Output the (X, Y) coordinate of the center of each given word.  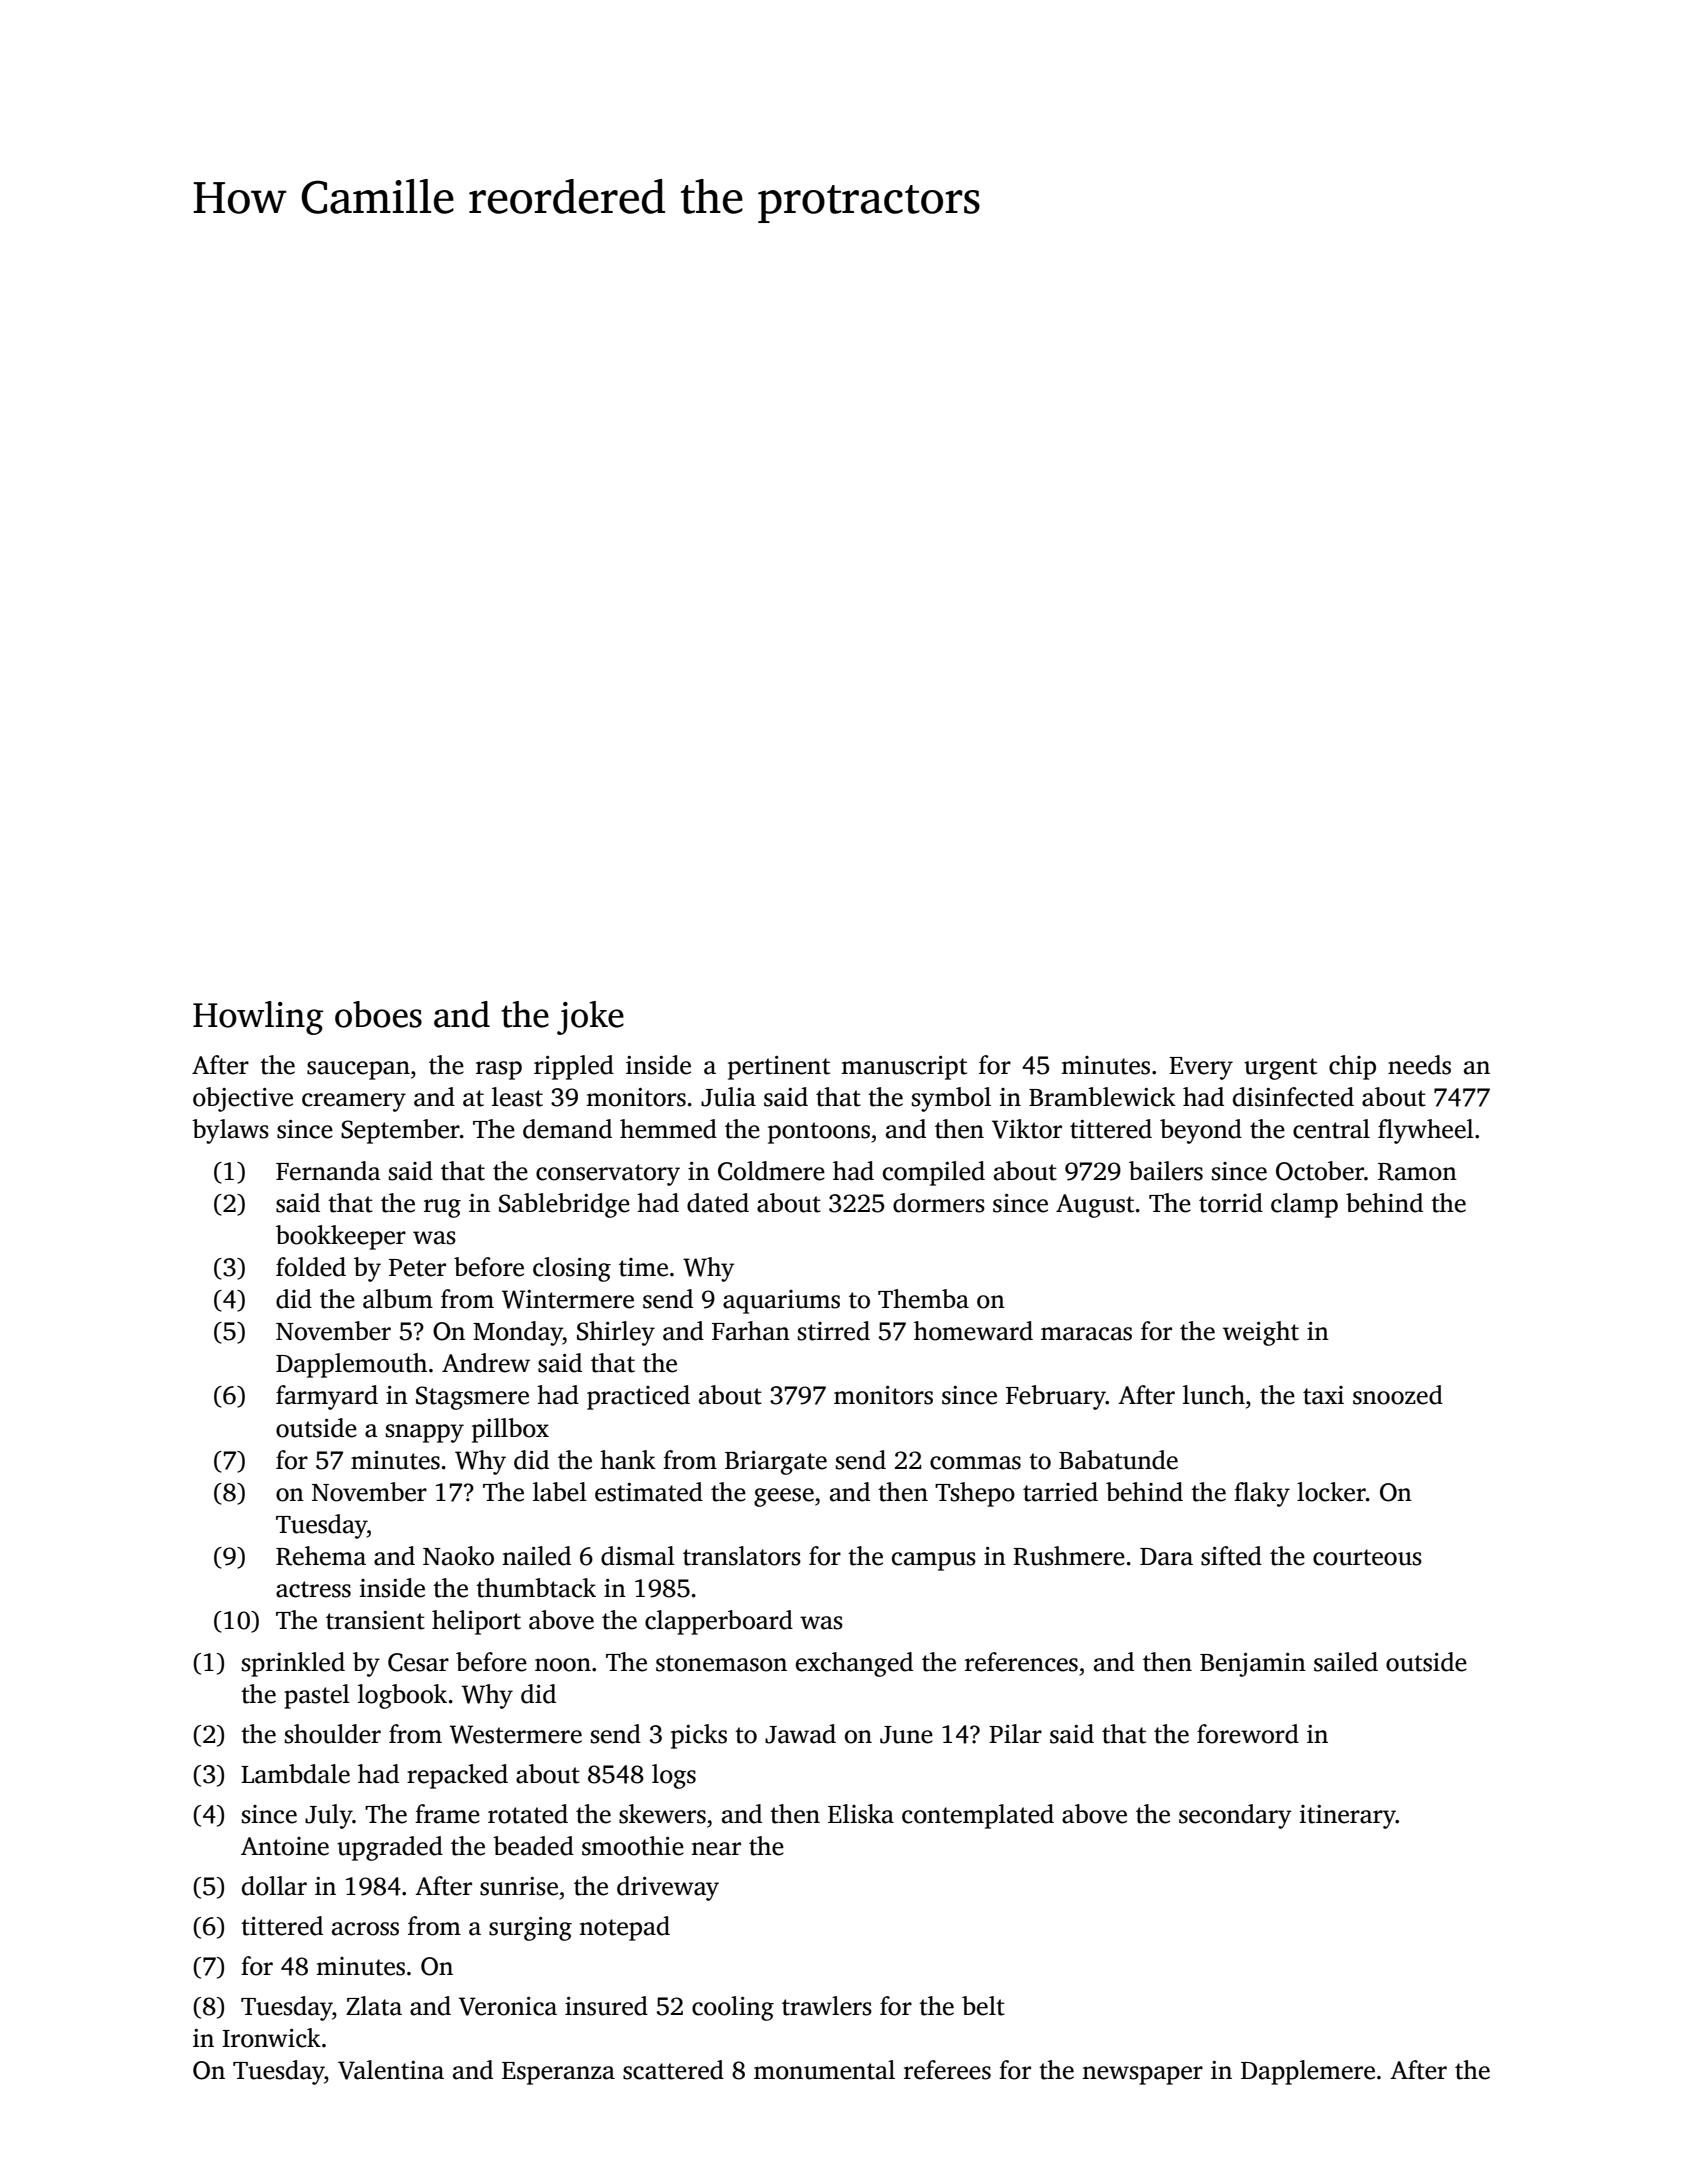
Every (1201, 1068)
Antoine (285, 1846)
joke (590, 1018)
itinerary (1348, 1817)
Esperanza (558, 2073)
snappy (425, 1433)
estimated (649, 1492)
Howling (258, 1018)
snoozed (1398, 1395)
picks (699, 1736)
